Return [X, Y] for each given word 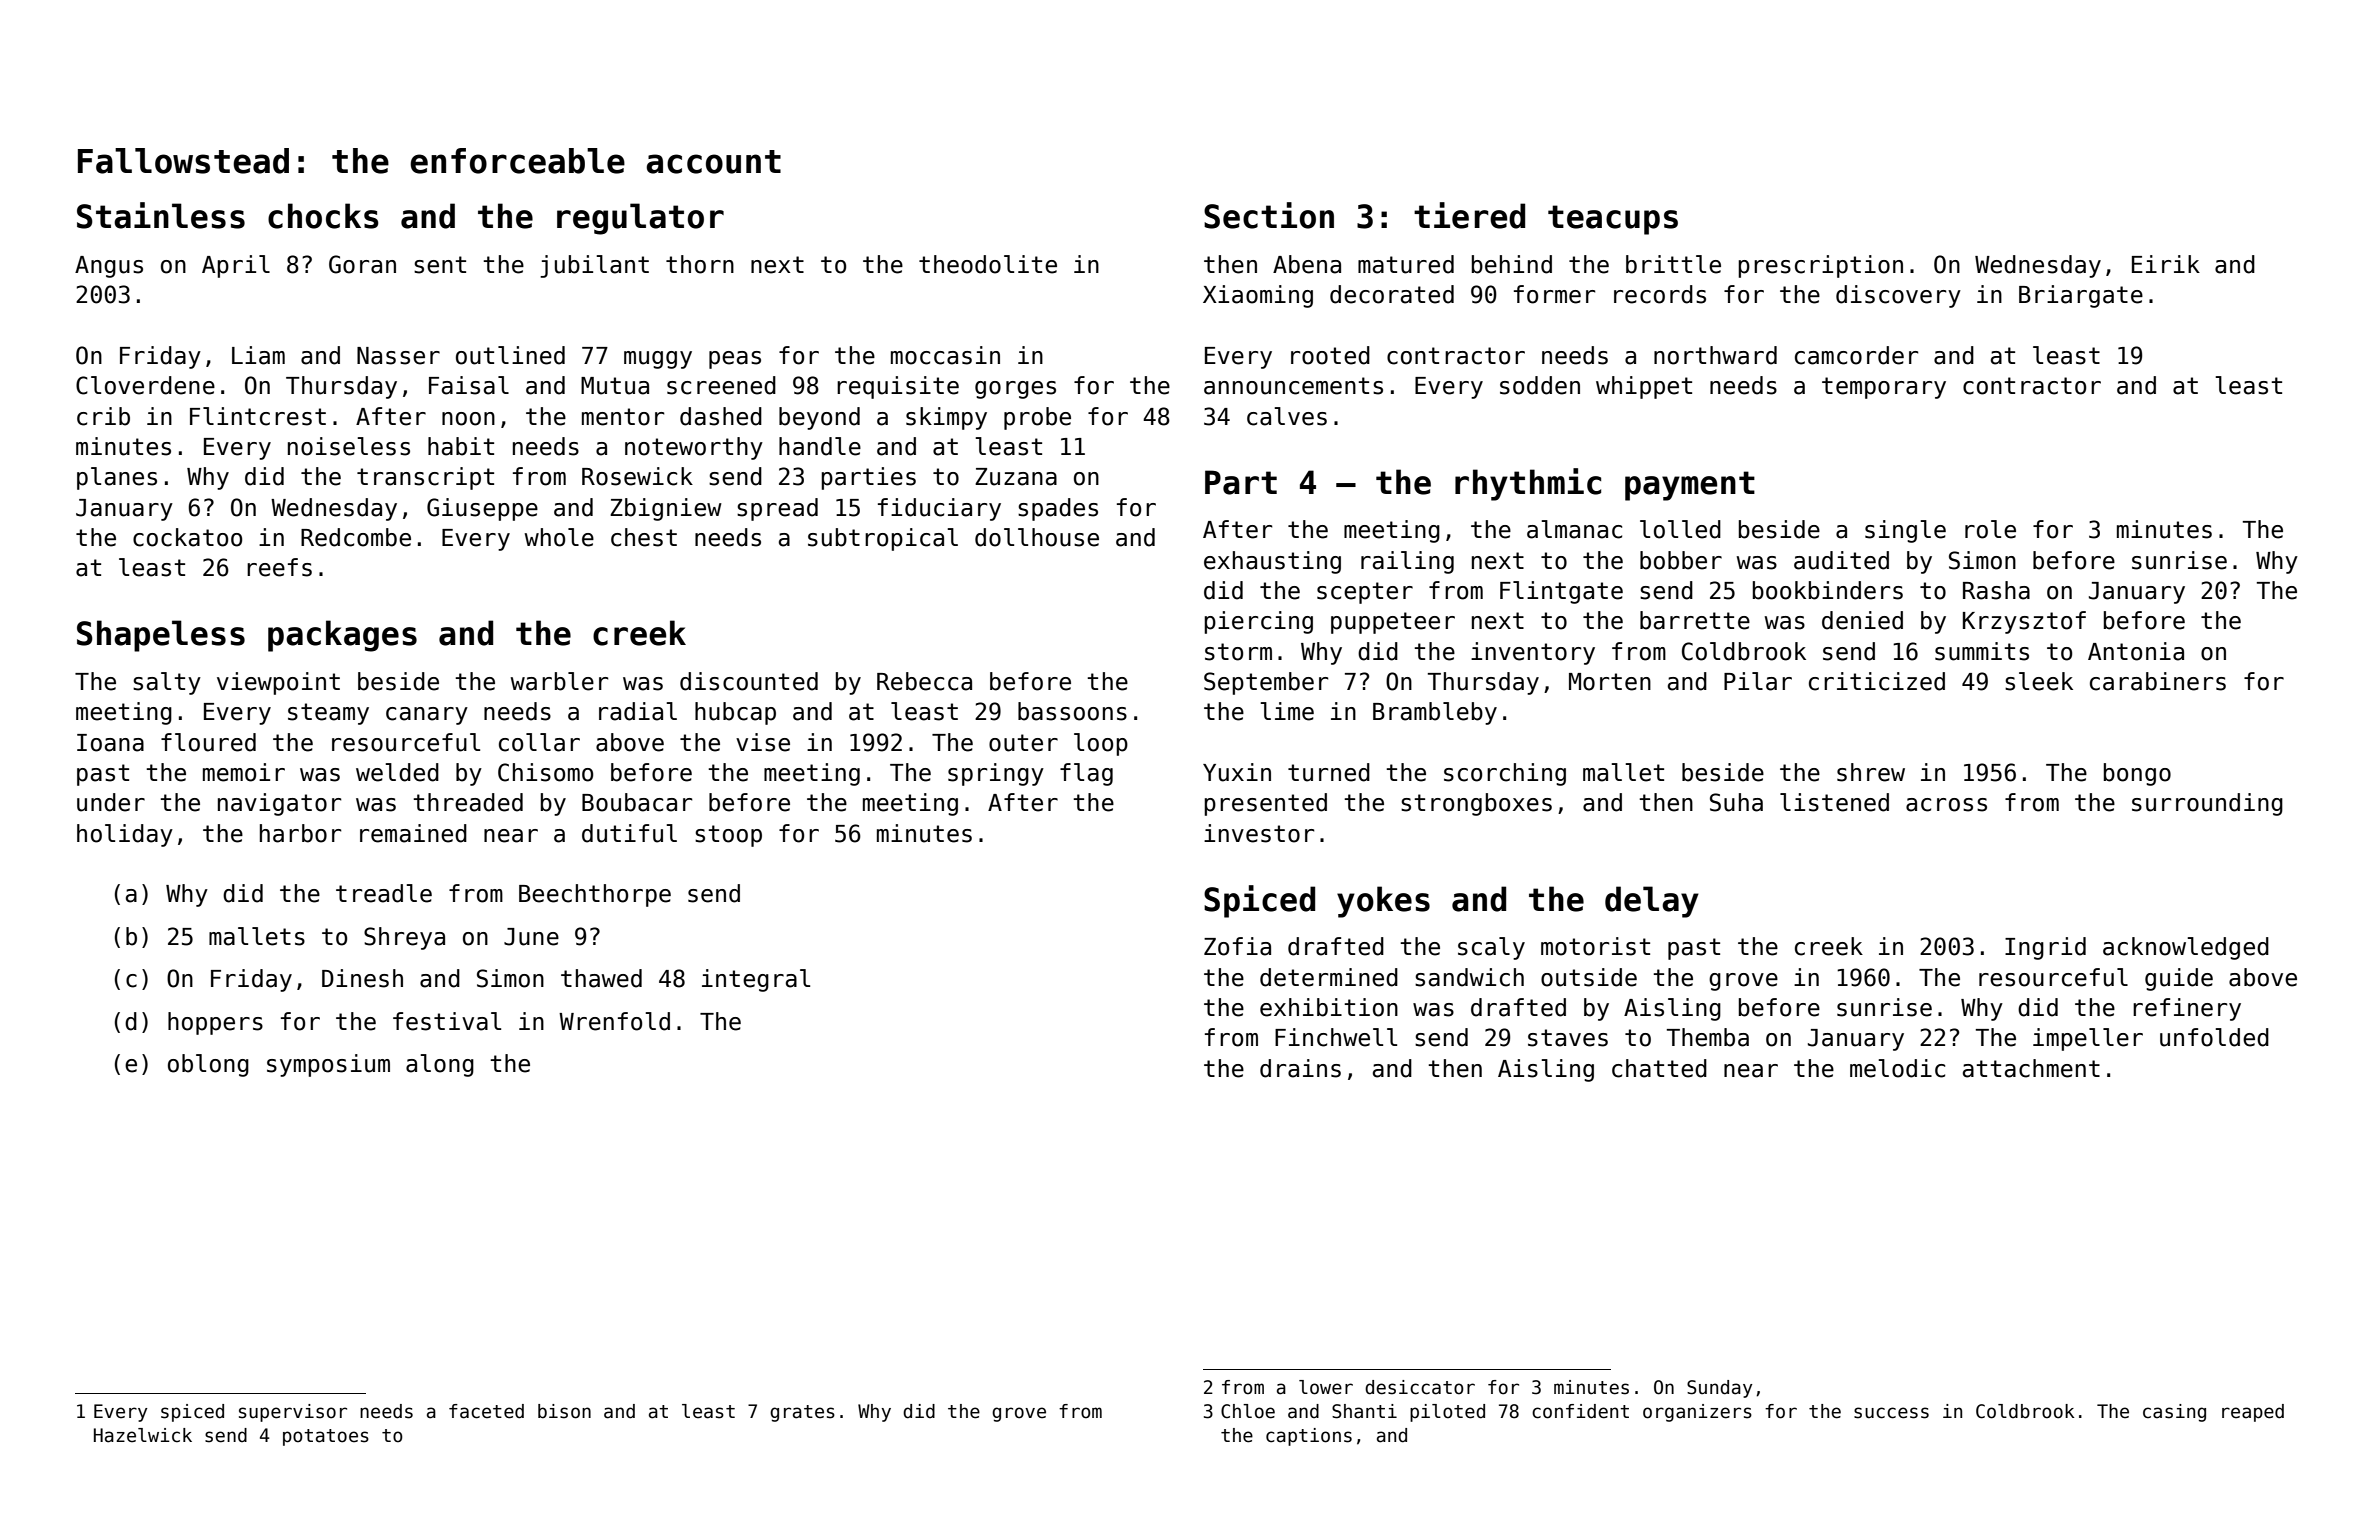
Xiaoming [1258, 296]
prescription [1820, 266]
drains [1300, 1068]
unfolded [2214, 1037]
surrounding [2207, 804]
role [1990, 529]
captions [1309, 1437]
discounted [749, 681]
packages [342, 636]
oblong [208, 1065]
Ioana [110, 743]
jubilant [594, 266]
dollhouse [1037, 537]
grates [802, 1413]
